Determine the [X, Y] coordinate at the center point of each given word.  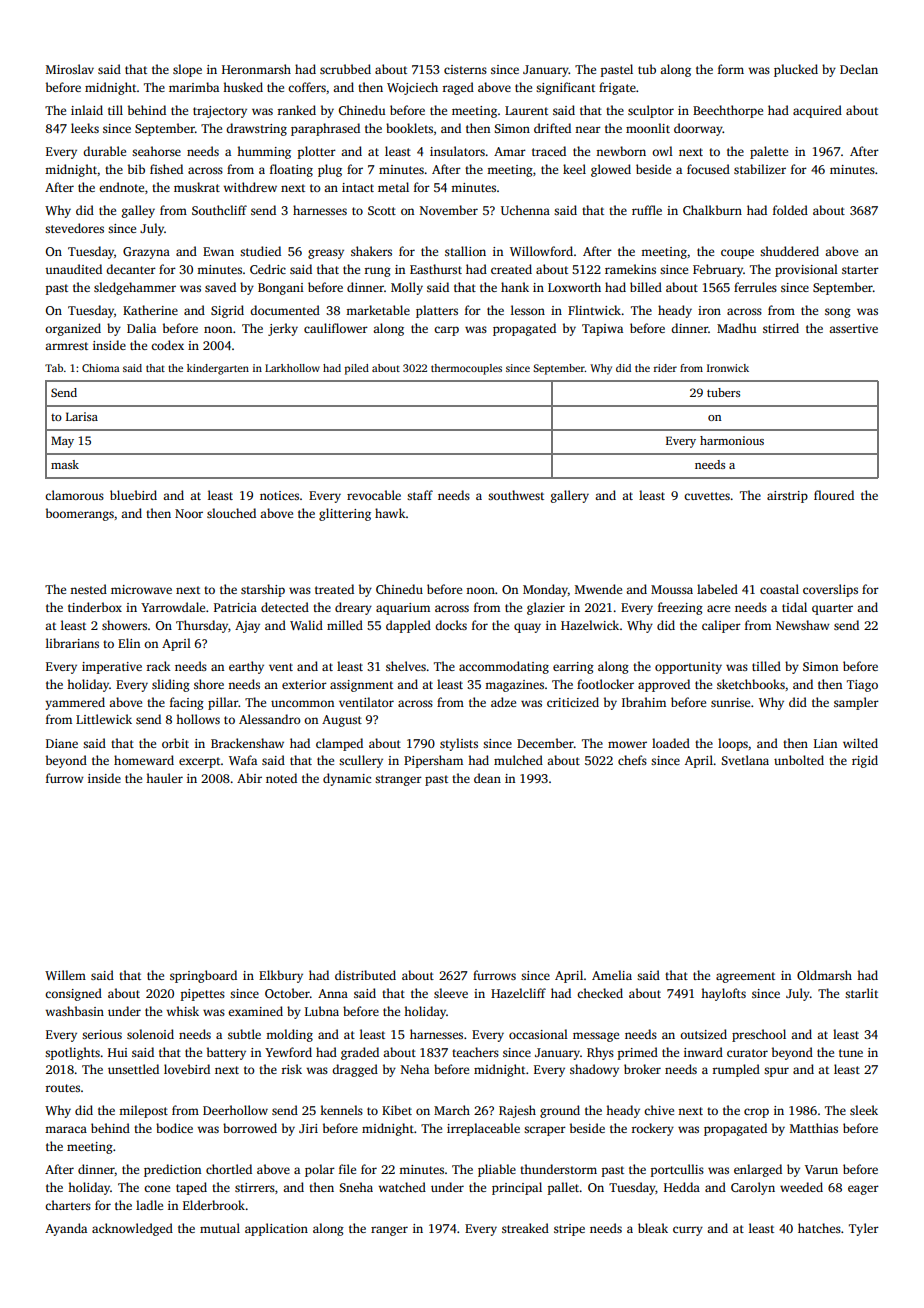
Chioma [101, 368]
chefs [632, 760]
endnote [121, 187]
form [731, 69]
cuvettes [707, 496]
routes [62, 1088]
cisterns [465, 69]
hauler [164, 778]
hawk [390, 513]
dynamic [347, 779]
